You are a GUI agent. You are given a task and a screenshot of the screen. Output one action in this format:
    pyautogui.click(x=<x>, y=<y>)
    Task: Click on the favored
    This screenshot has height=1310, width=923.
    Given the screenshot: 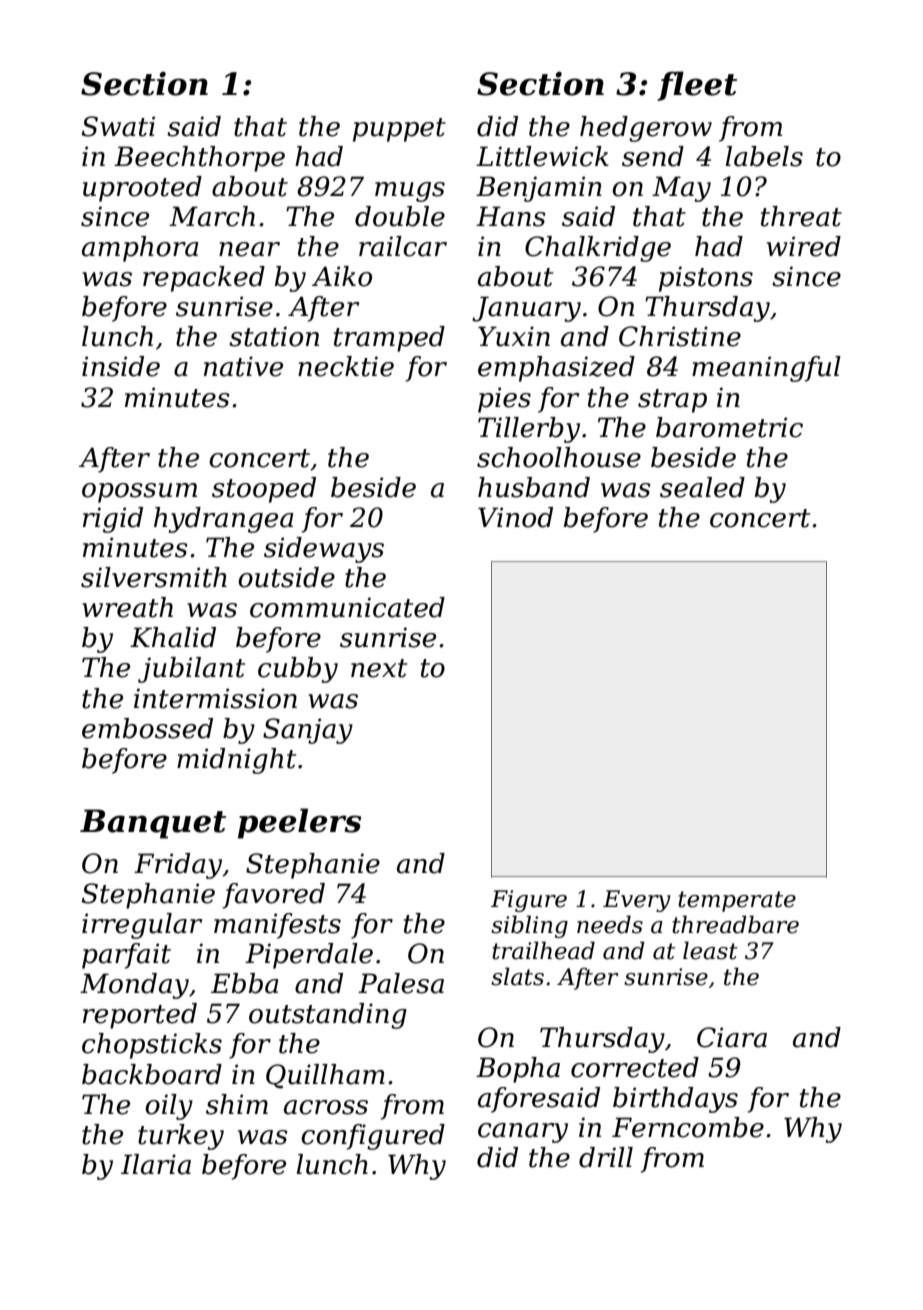 What is the action you would take?
    pyautogui.click(x=274, y=896)
